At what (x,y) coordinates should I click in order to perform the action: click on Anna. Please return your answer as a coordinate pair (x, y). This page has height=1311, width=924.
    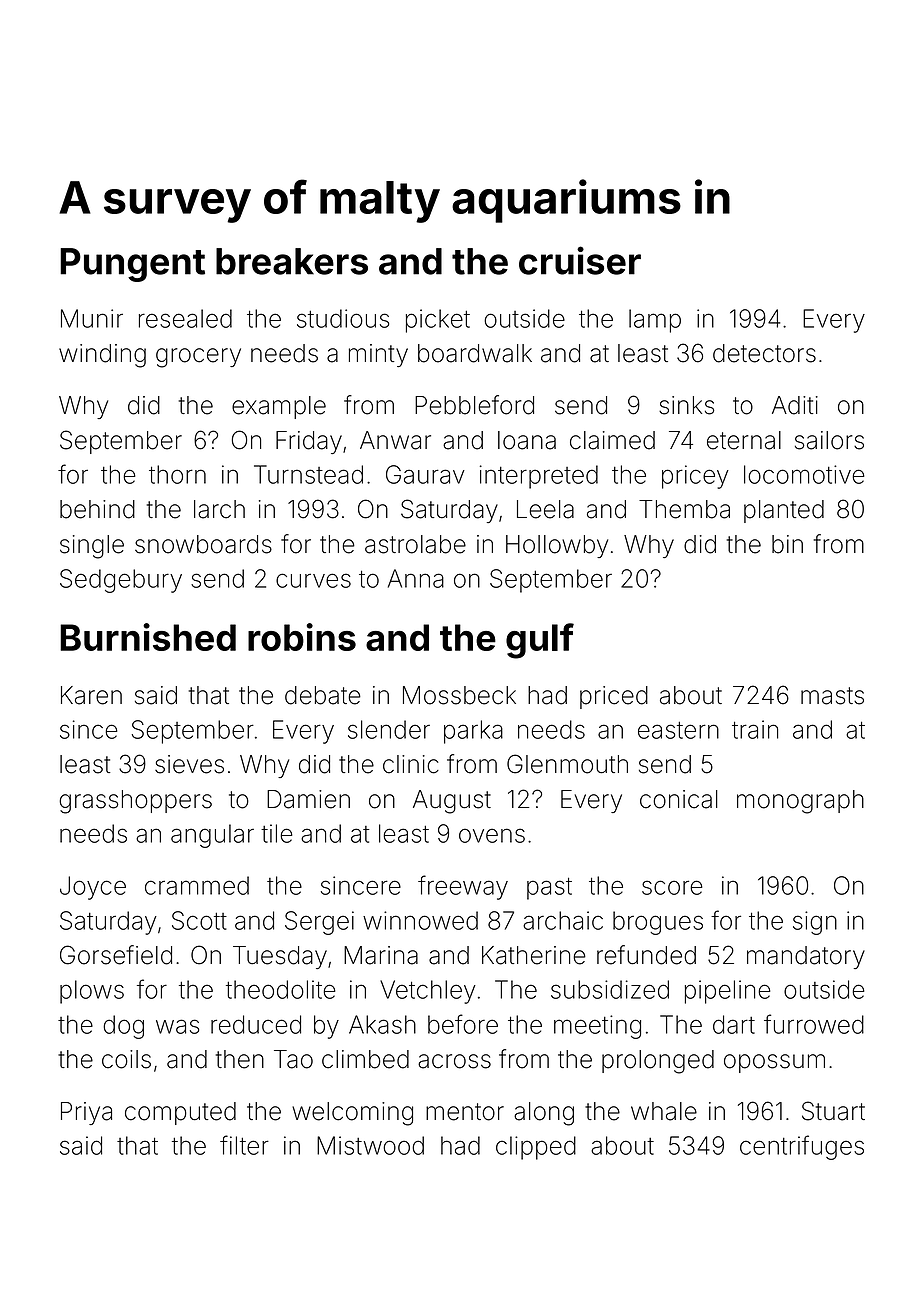
    Looking at the image, I should click on (416, 578).
